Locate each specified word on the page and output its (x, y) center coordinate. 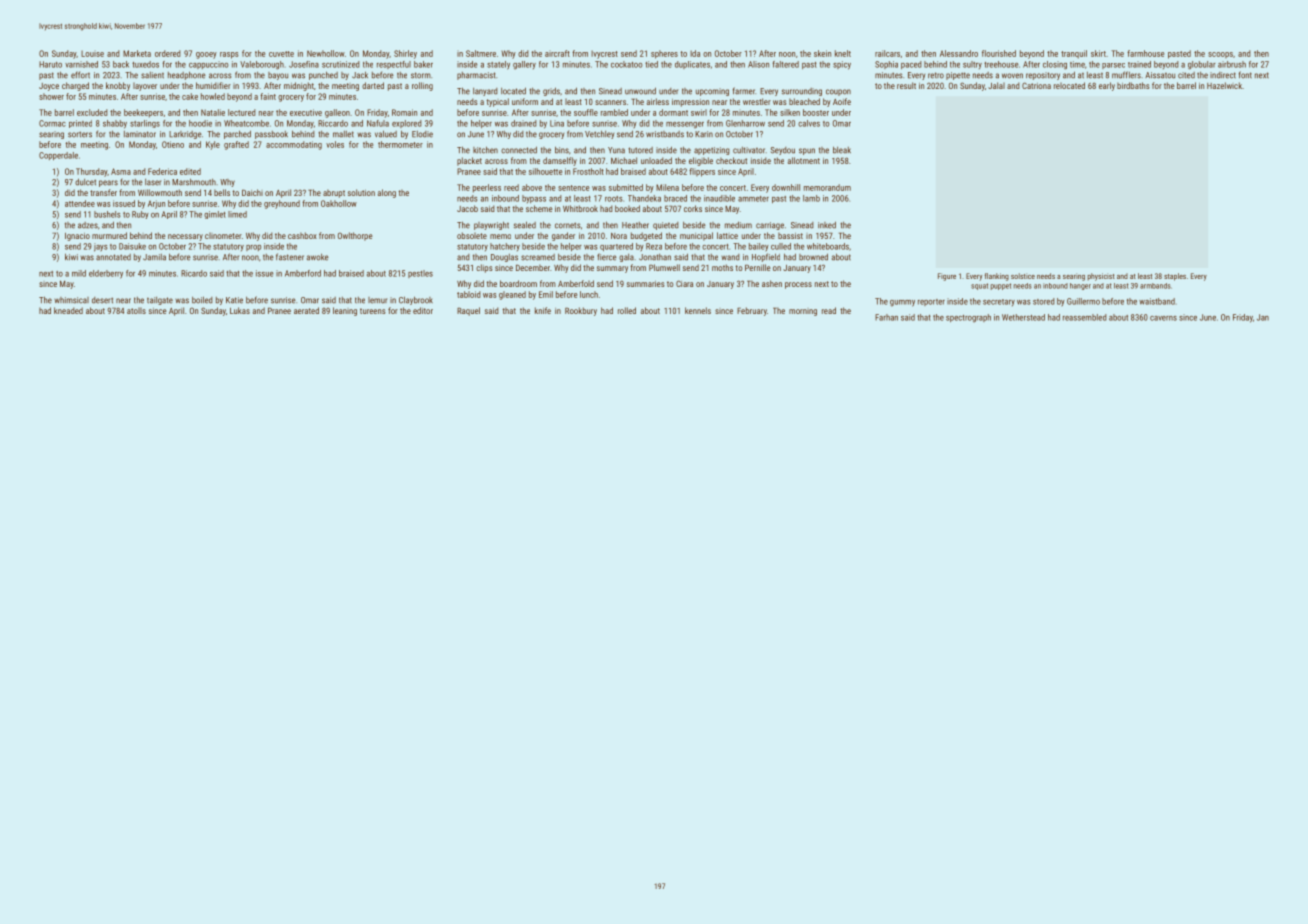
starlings (145, 124)
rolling (422, 86)
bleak (842, 150)
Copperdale (58, 156)
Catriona (1036, 85)
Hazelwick (1224, 85)
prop (253, 248)
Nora (619, 236)
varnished (81, 64)
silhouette (545, 171)
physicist (1101, 277)
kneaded (68, 310)
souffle (586, 112)
